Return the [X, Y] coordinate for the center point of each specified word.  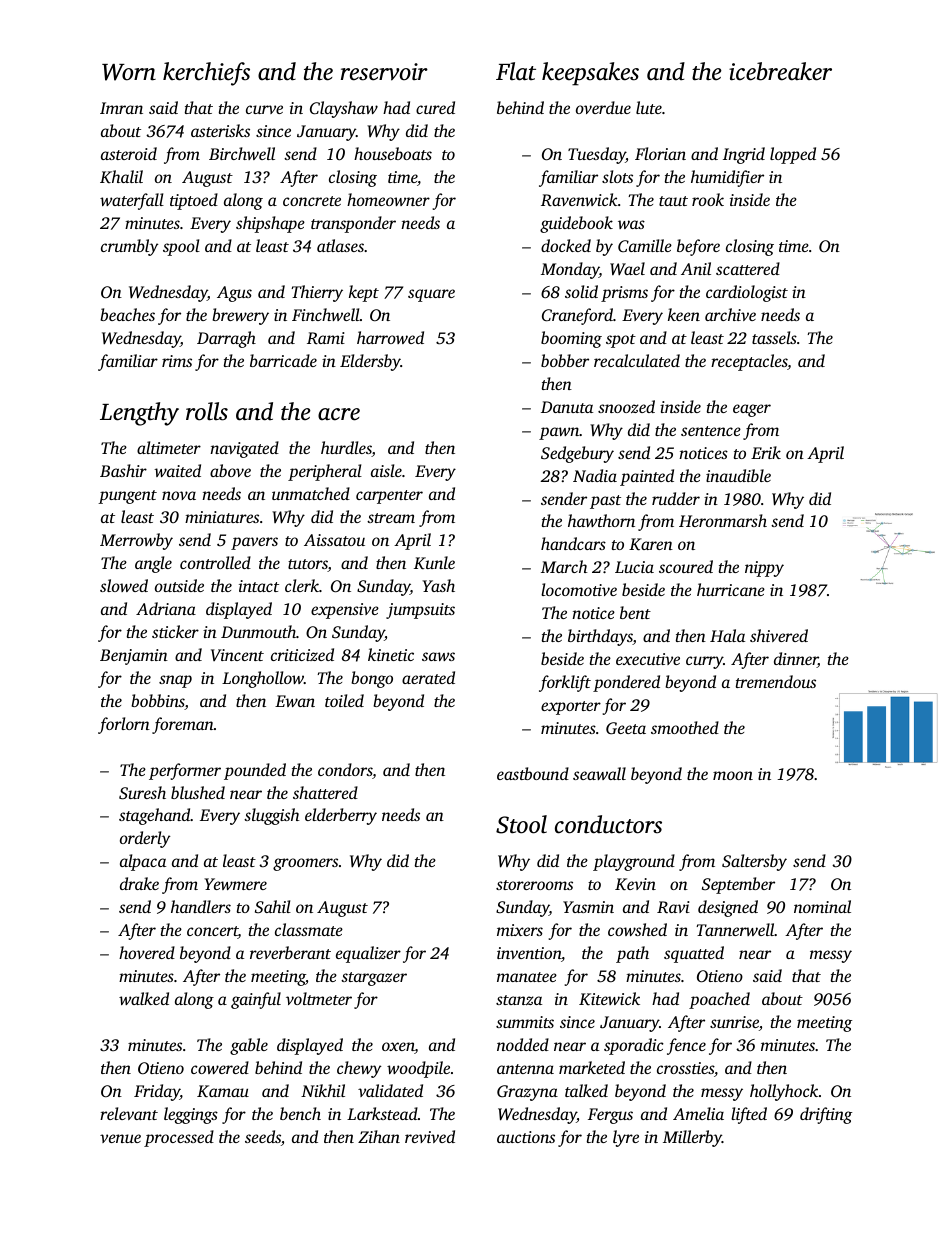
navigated [244, 449]
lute [649, 107]
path [632, 954]
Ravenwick [579, 199]
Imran [121, 108]
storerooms [534, 885]
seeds [263, 1136]
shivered [779, 635]
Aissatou [334, 540]
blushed [198, 792]
